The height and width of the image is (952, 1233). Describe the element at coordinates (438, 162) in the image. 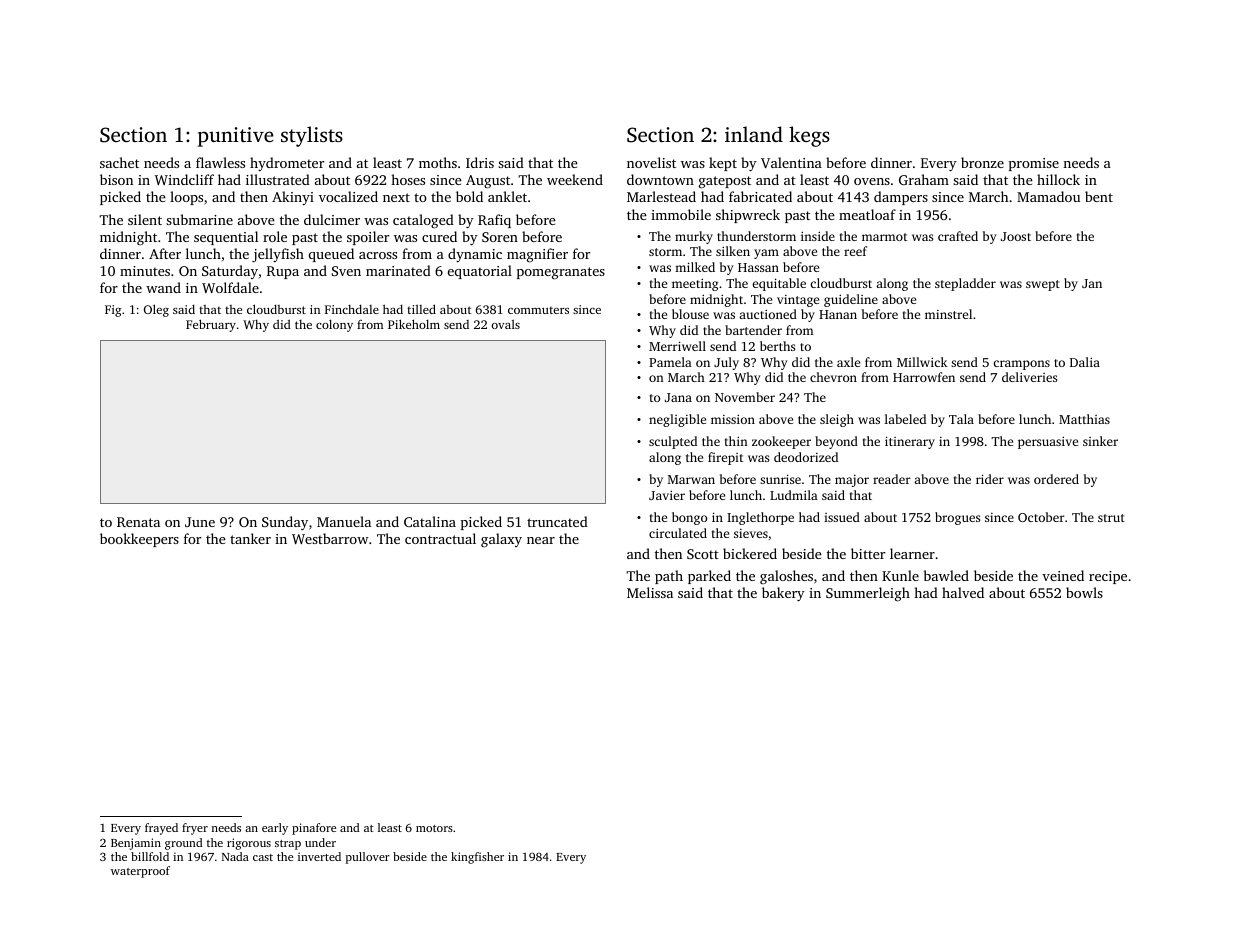

I see `moths` at that location.
